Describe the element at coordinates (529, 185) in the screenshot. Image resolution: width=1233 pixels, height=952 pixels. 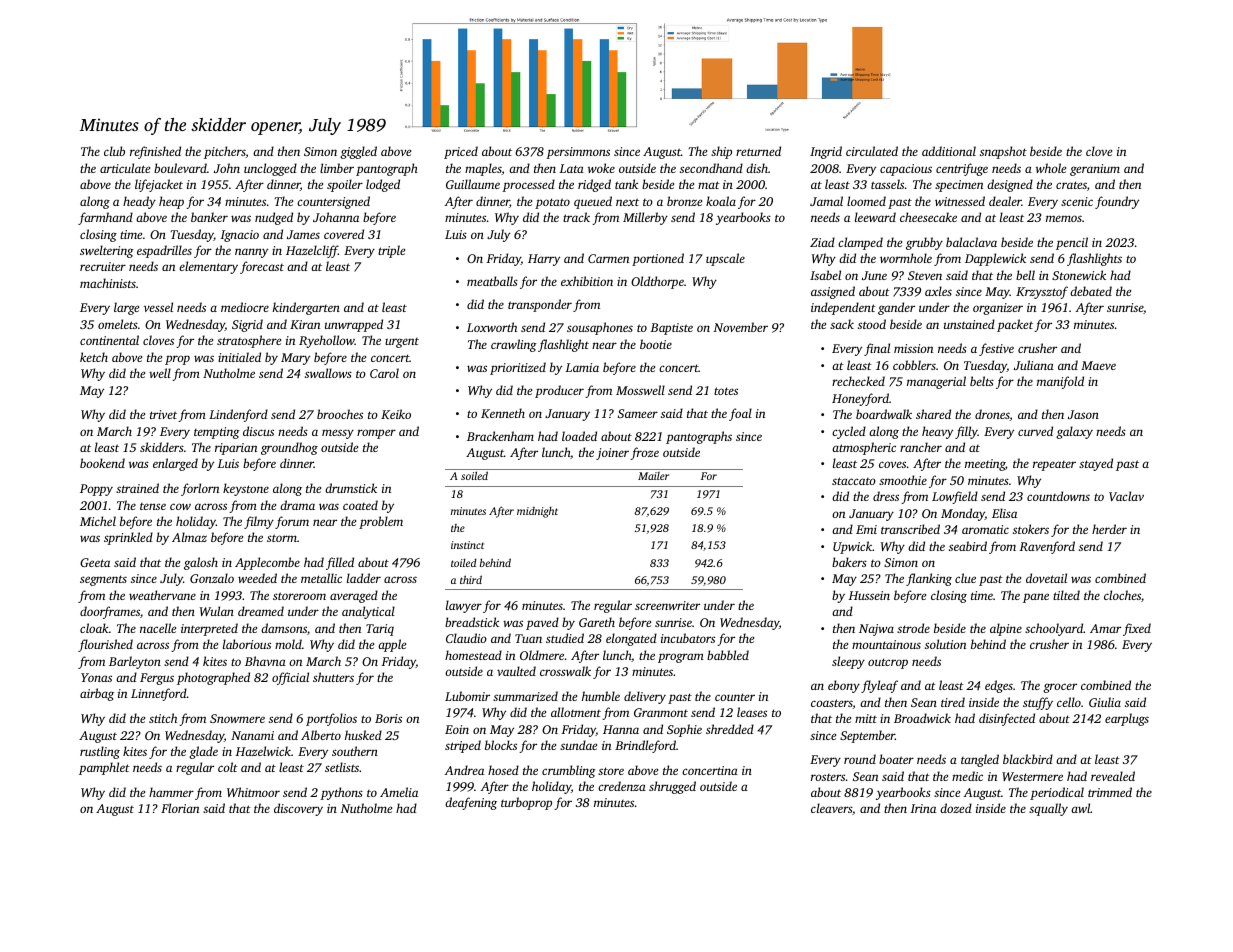
I see `processed` at that location.
